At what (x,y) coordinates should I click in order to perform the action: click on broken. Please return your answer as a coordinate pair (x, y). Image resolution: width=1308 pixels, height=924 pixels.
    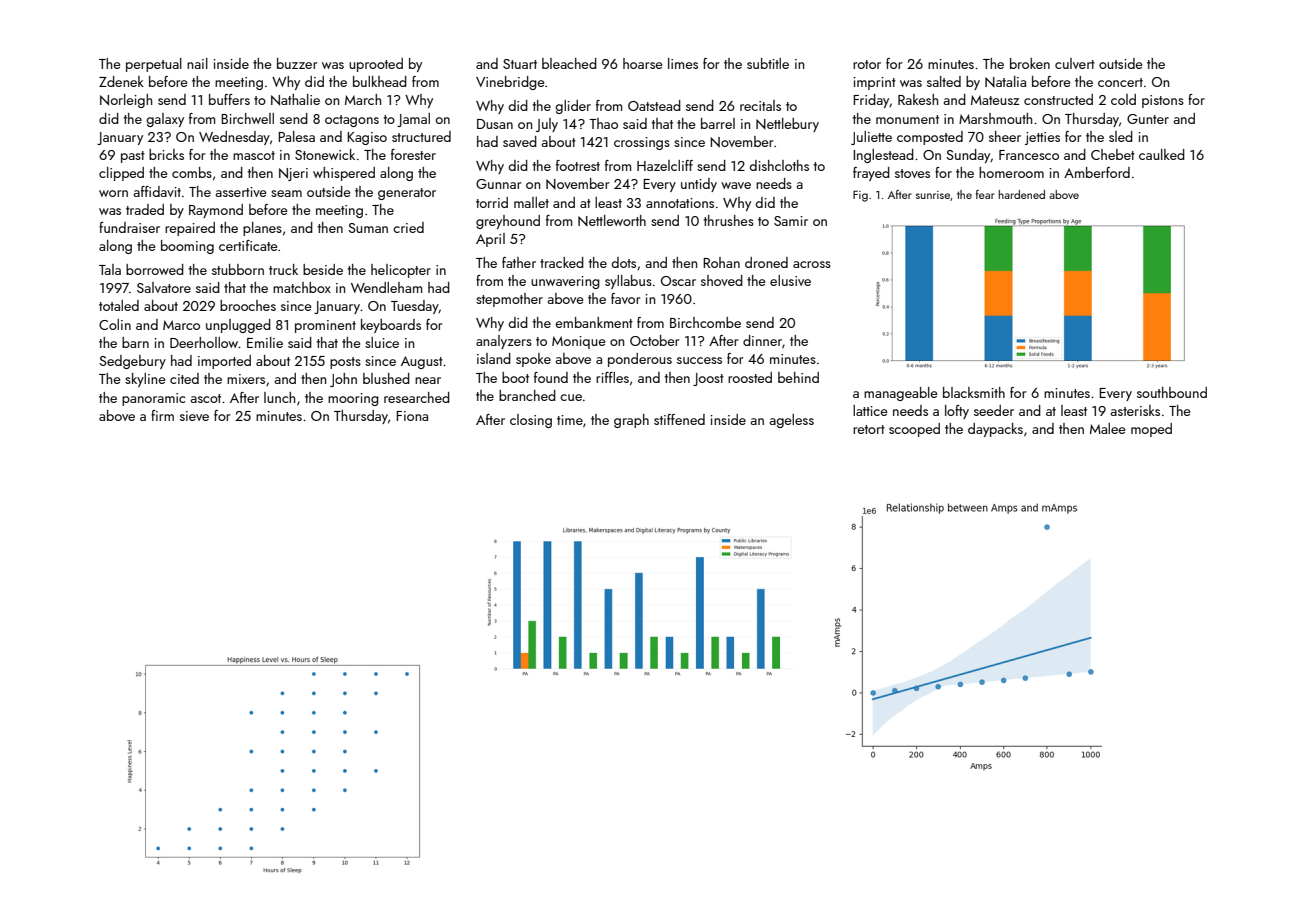
    Looking at the image, I should click on (1030, 63).
